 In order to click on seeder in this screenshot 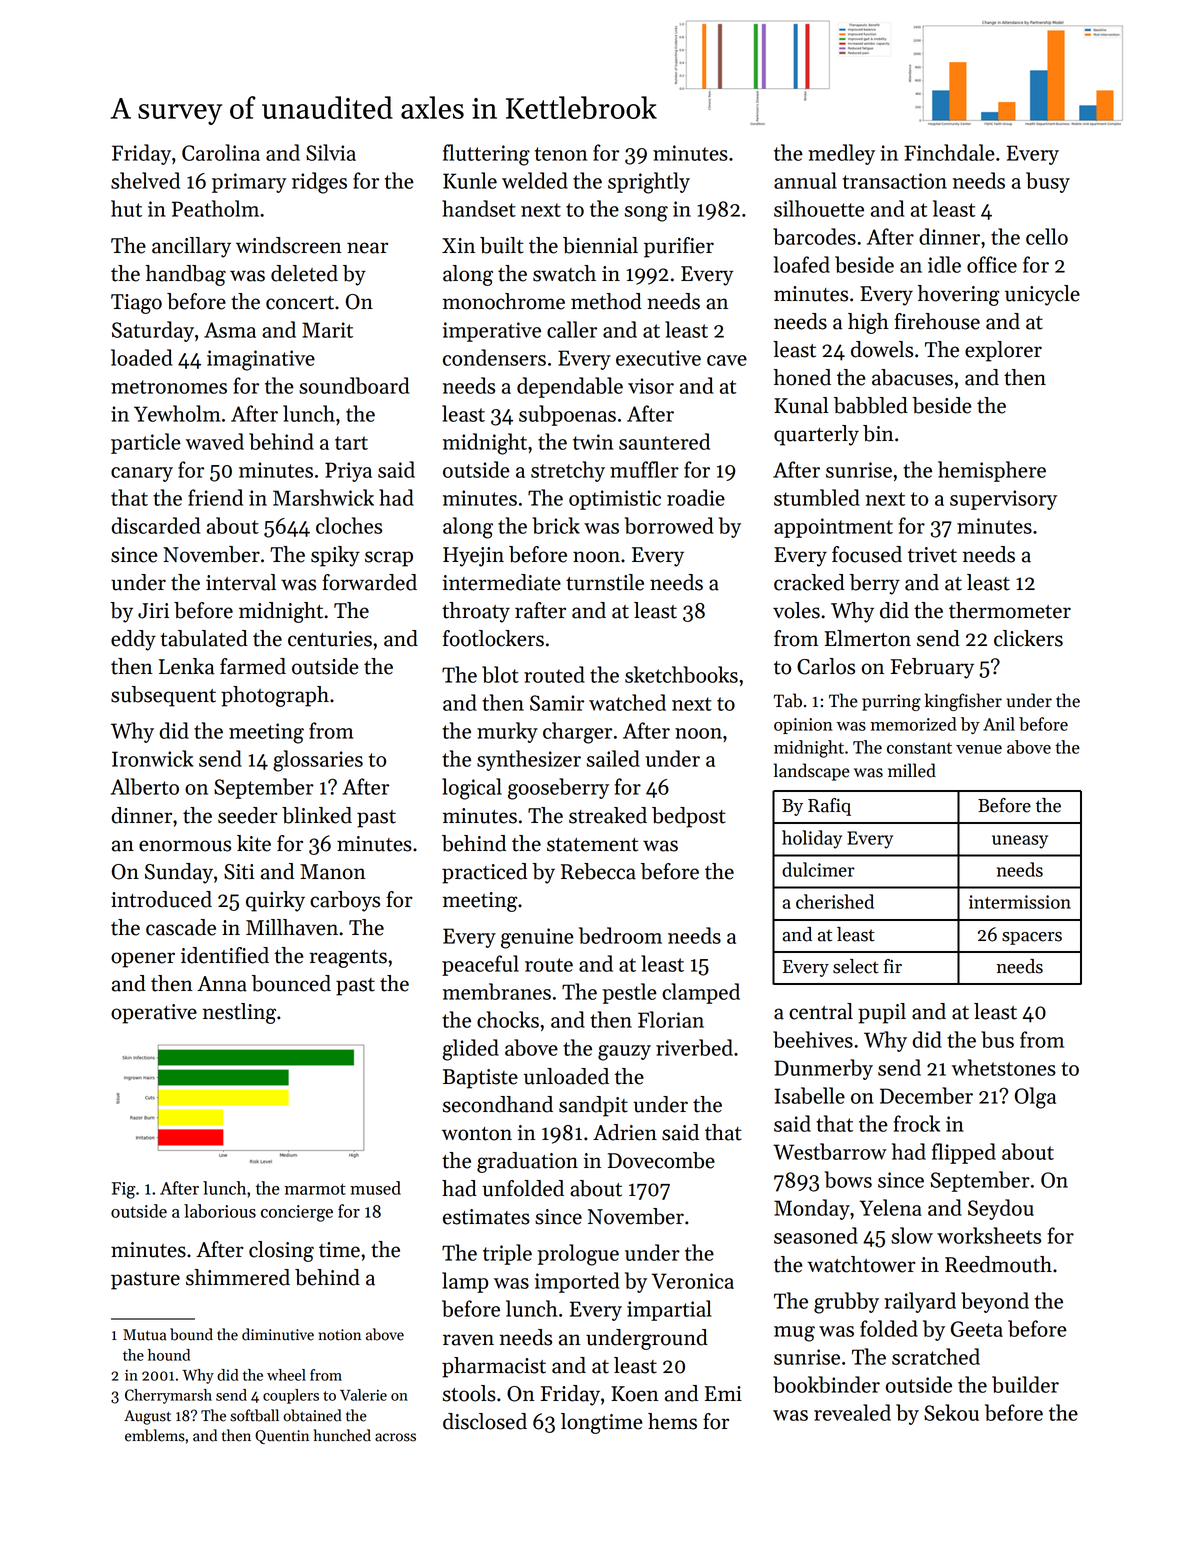, I will do `click(248, 815)`.
